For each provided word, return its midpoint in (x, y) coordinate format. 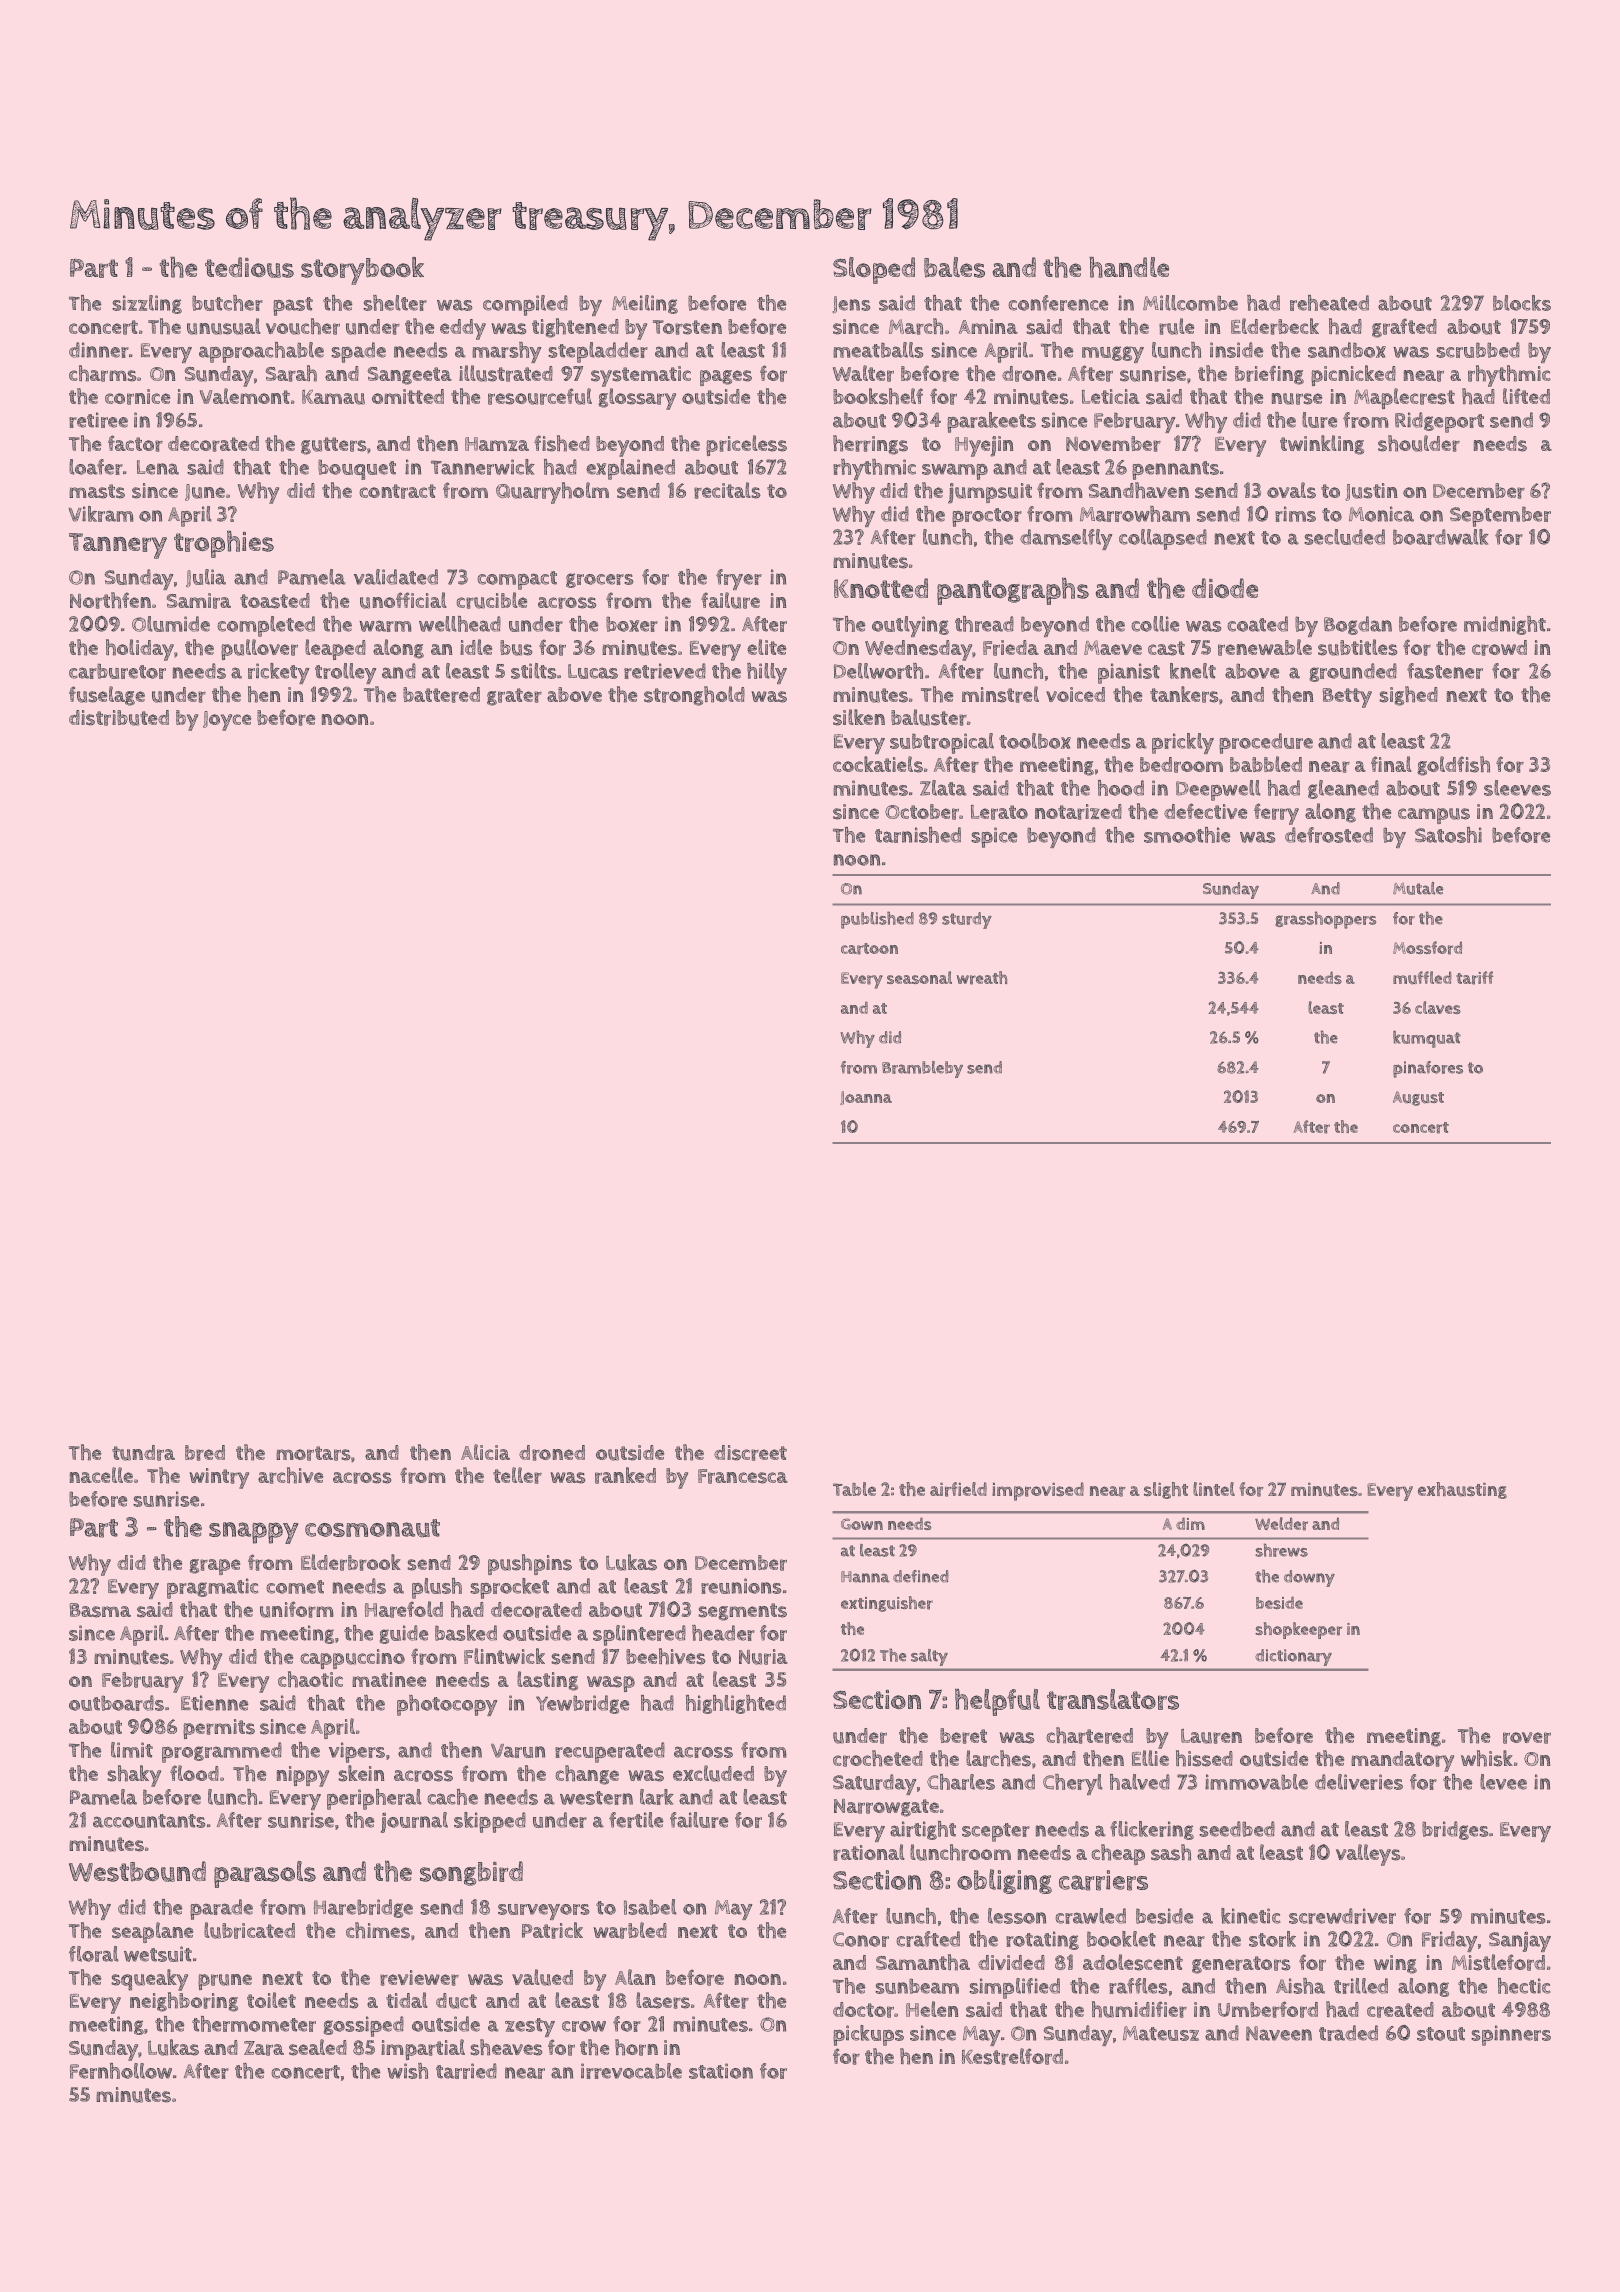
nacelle (101, 1475)
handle (1129, 267)
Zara (264, 2048)
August (1418, 1098)
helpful (997, 1702)
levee (1503, 1782)
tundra (143, 1453)
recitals (727, 490)
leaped (335, 649)
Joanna (866, 1098)
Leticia (1111, 396)
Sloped (874, 270)
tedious (249, 267)
